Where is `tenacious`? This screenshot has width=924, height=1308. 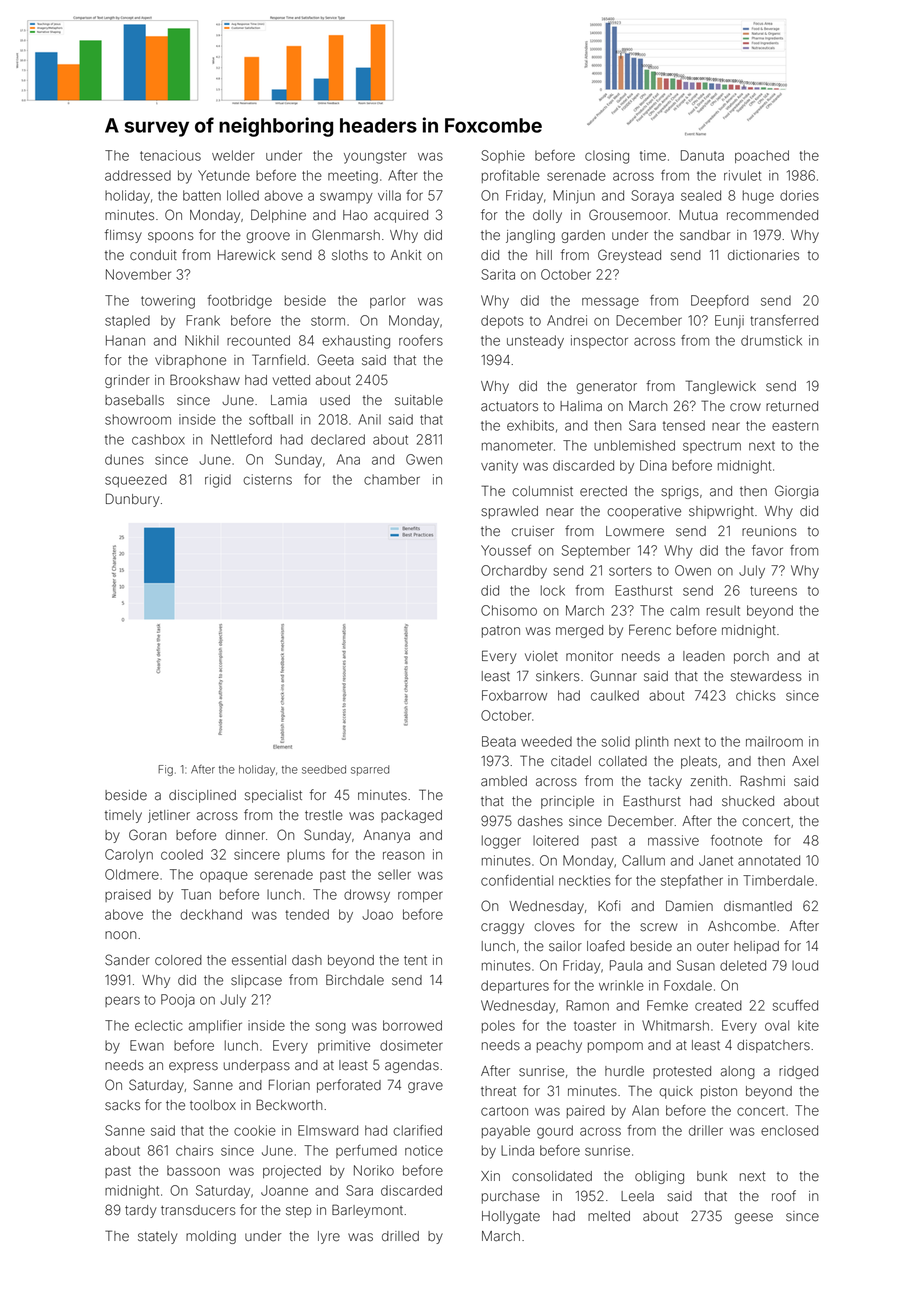
tenacious is located at coordinates (170, 155).
